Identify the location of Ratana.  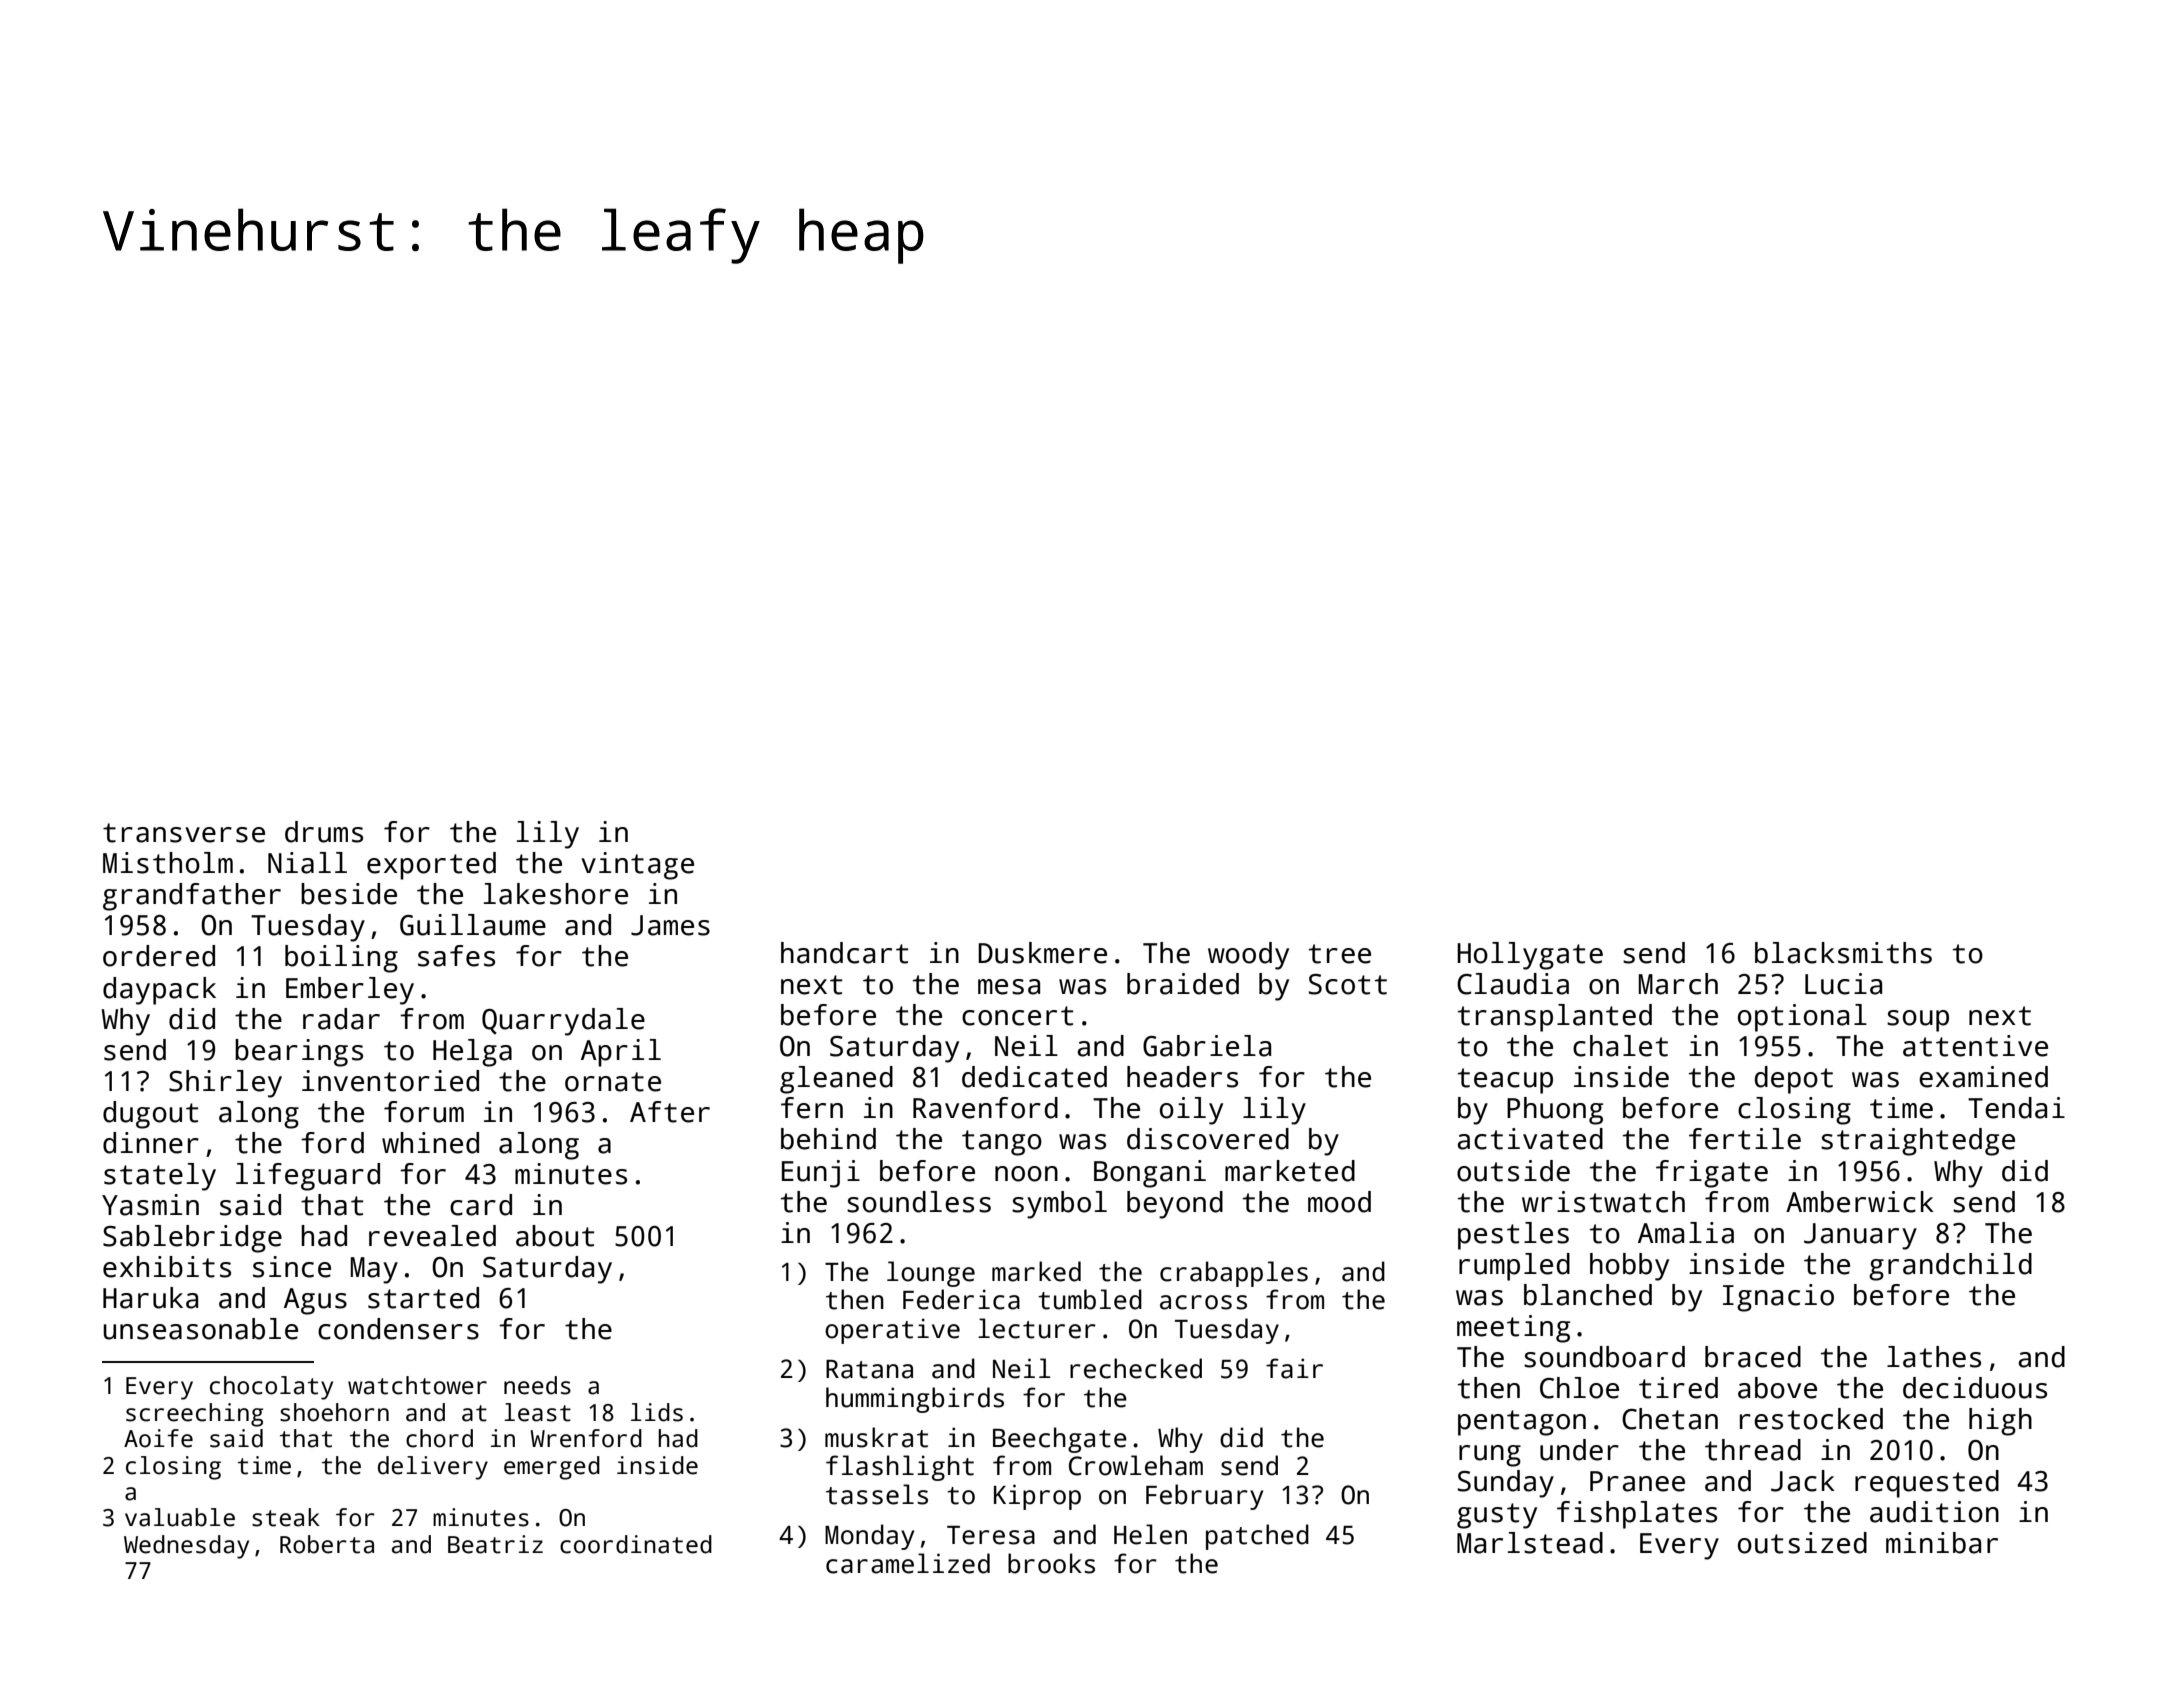
(869, 1369).
